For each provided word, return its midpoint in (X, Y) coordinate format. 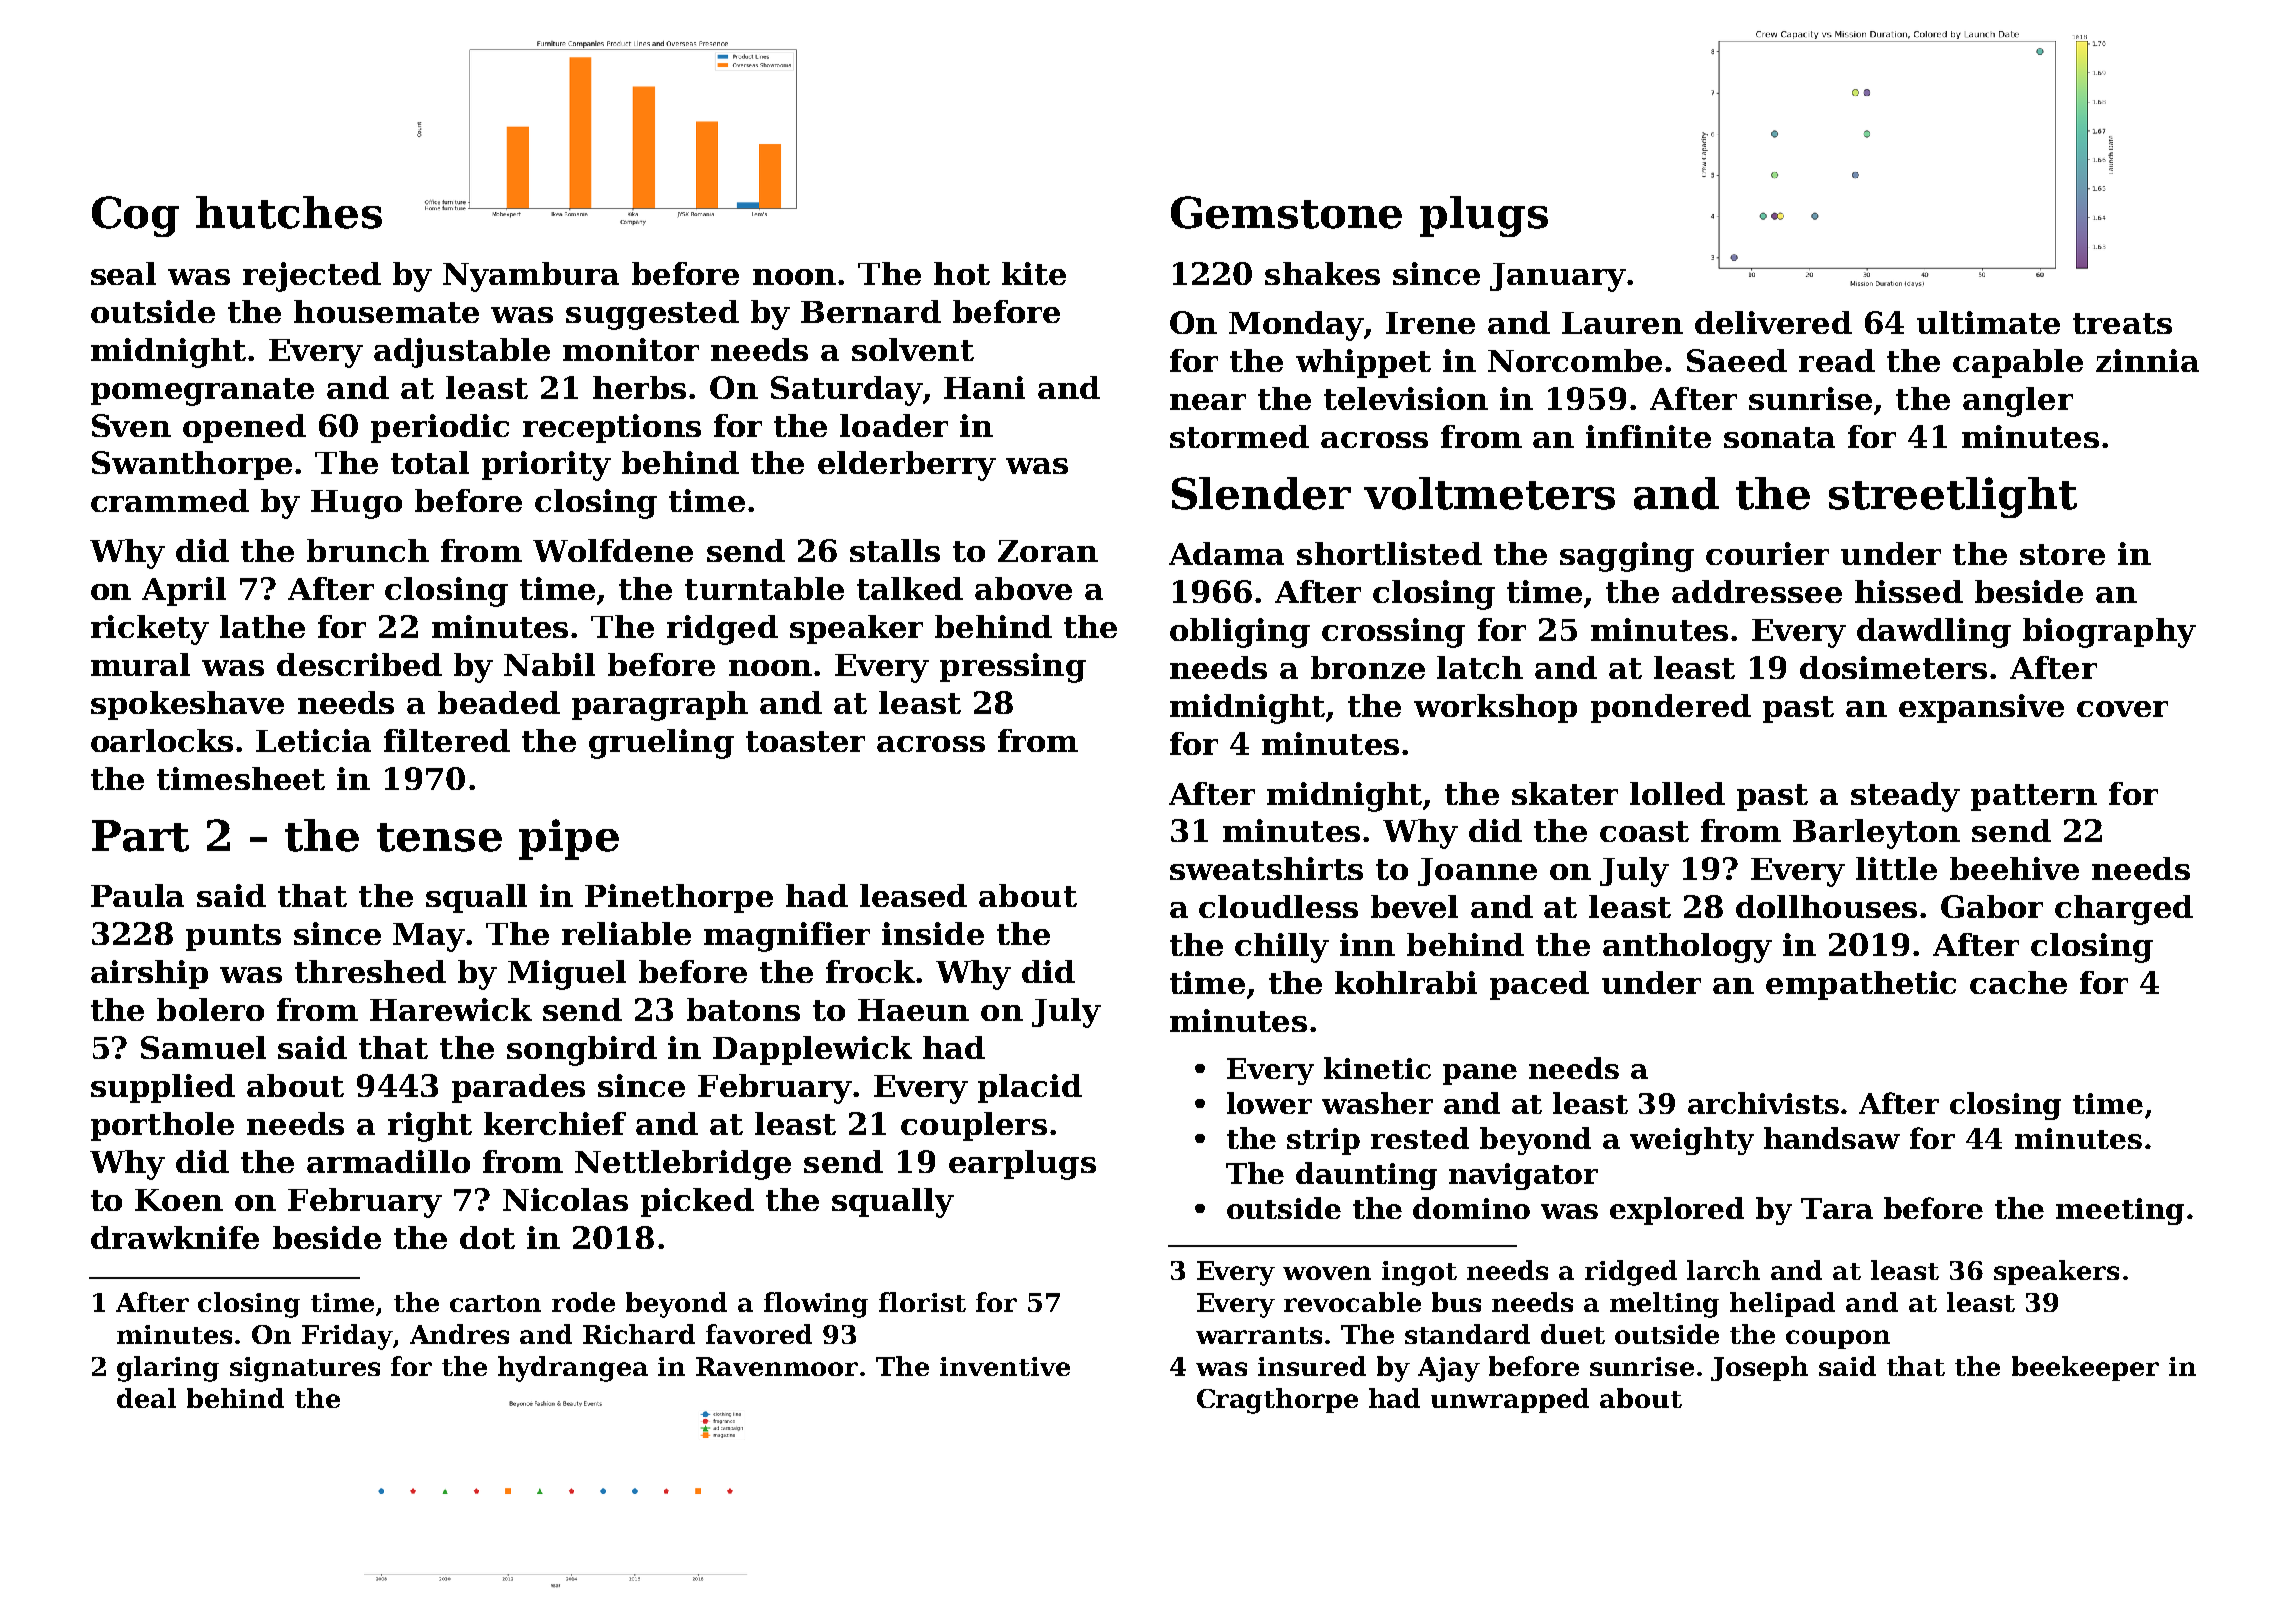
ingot (1419, 1273)
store (2062, 554)
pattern (2034, 797)
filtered (447, 740)
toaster (805, 741)
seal (123, 273)
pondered (1671, 708)
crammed (170, 500)
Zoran (1048, 551)
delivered (1773, 322)
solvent (913, 349)
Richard (639, 1334)
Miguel (567, 975)
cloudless (1278, 906)
